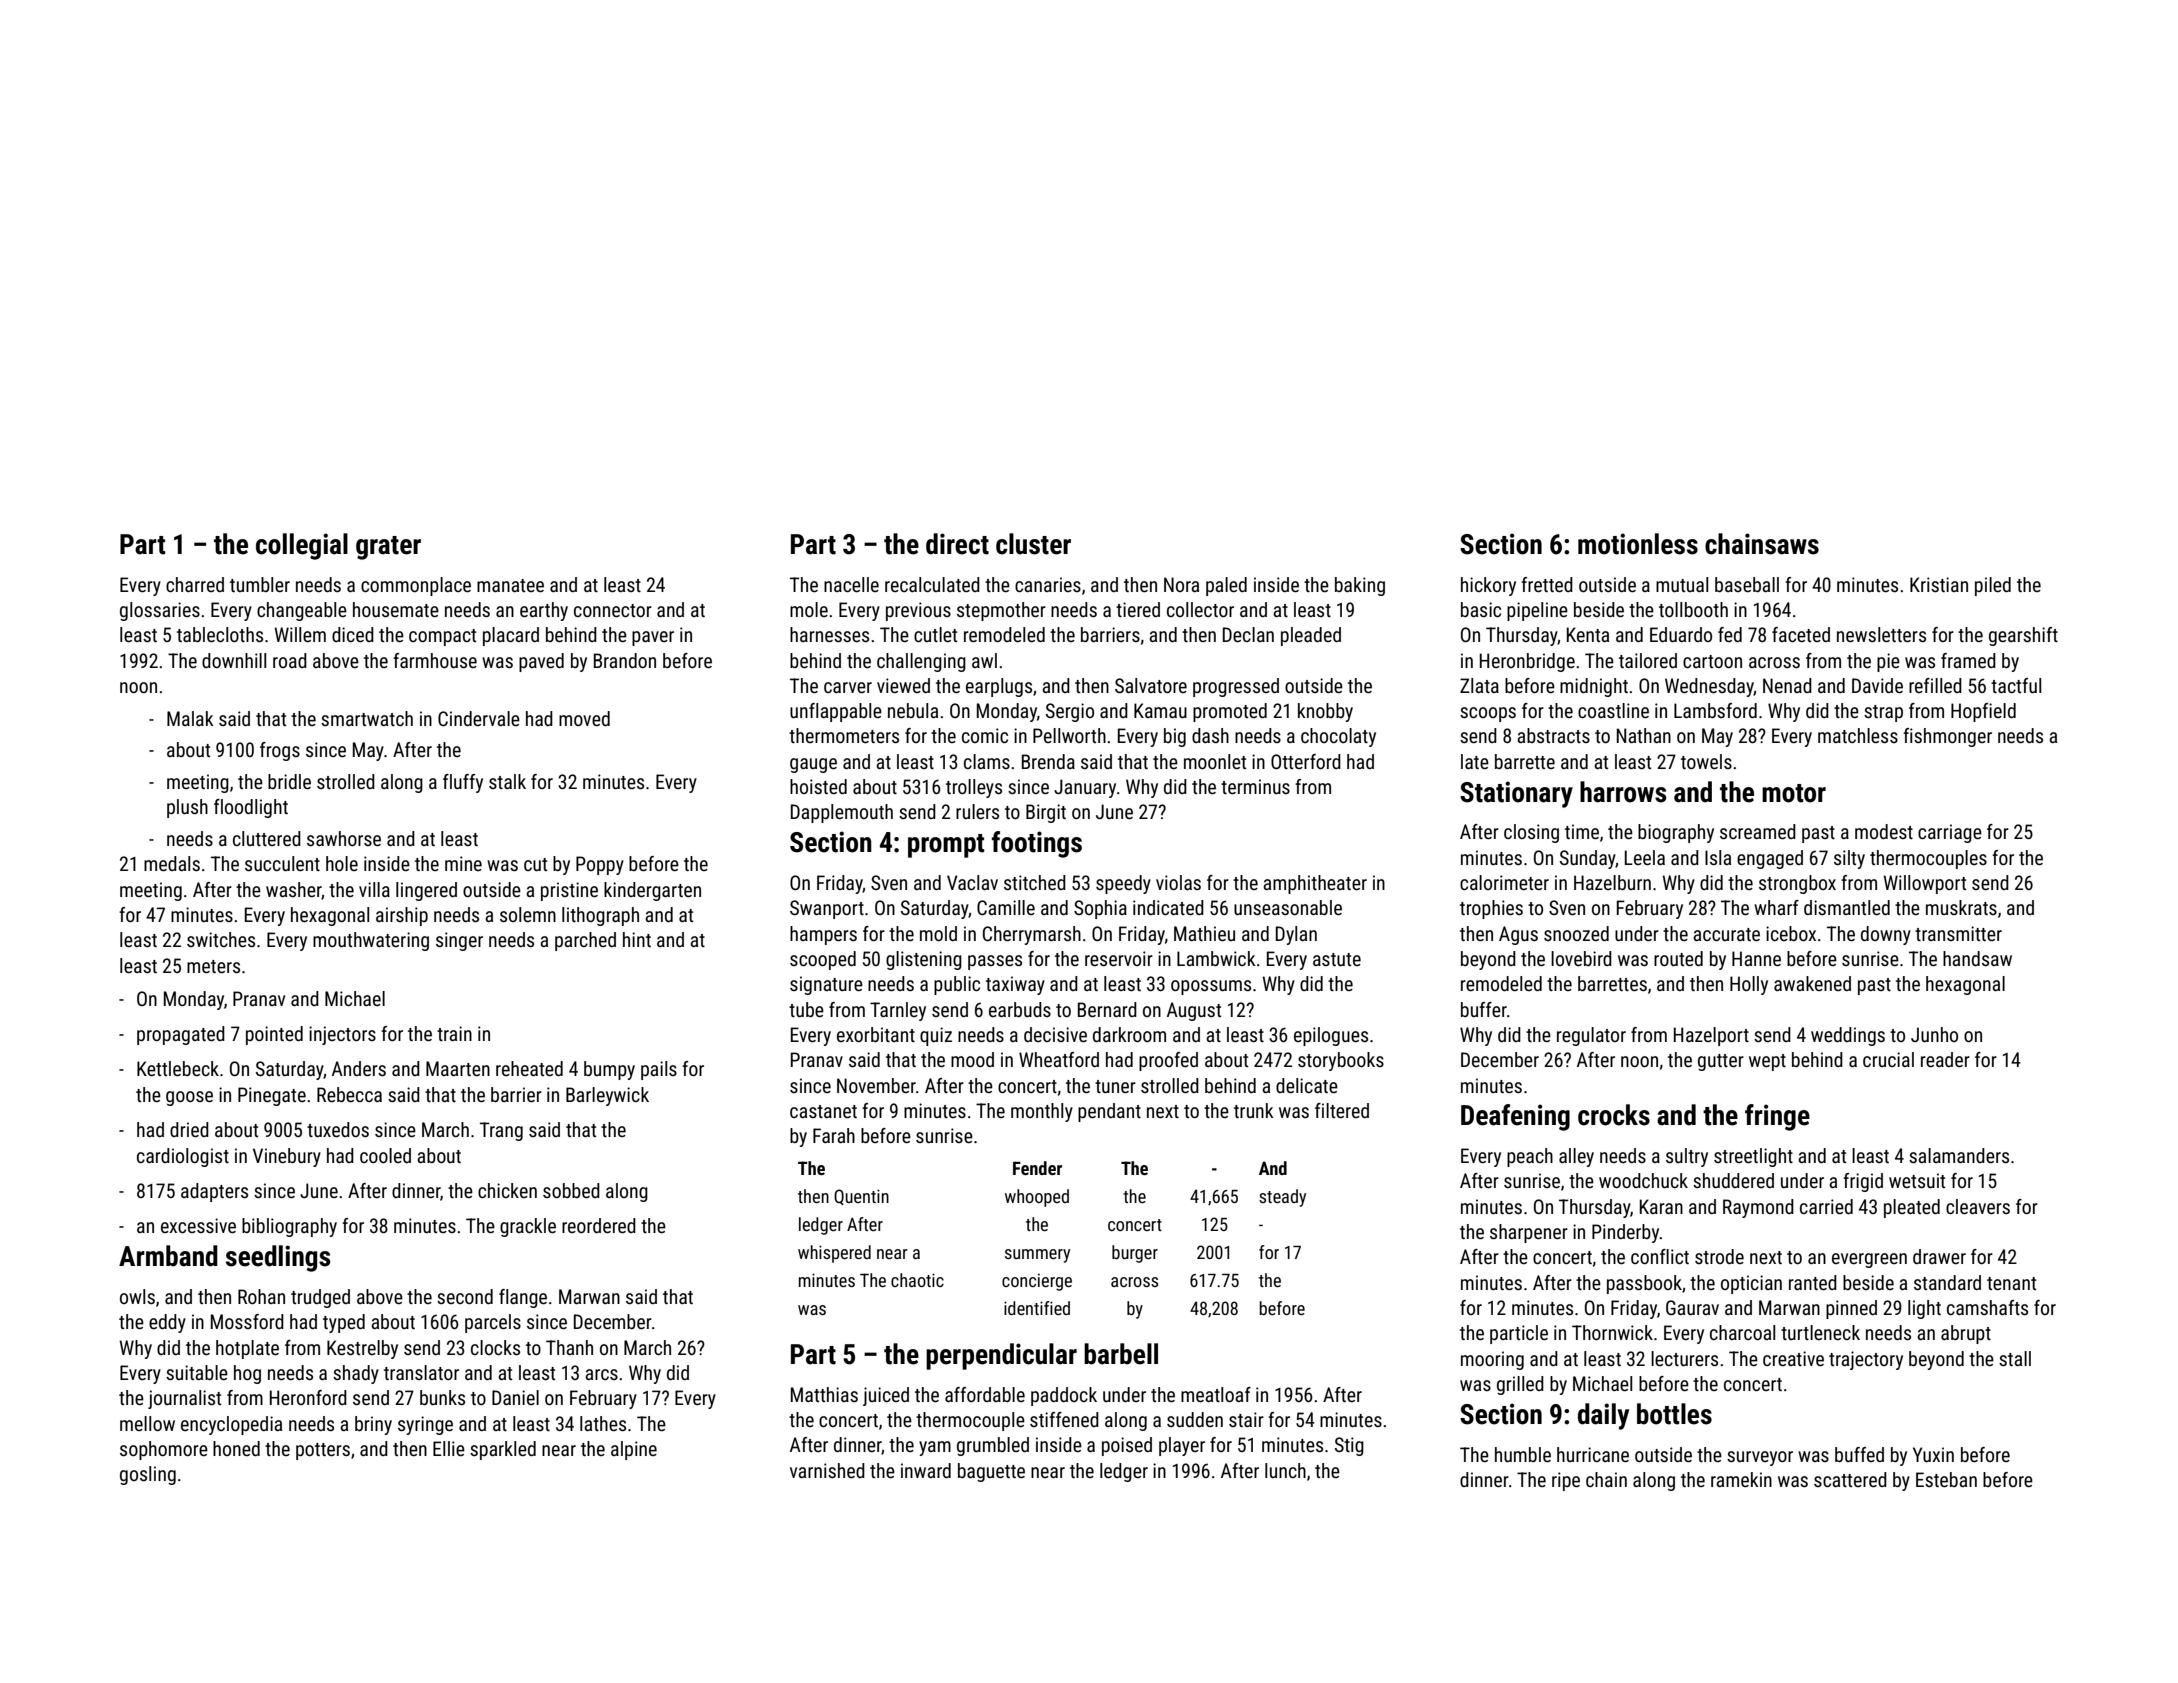  What do you see at coordinates (1254, 1110) in the screenshot?
I see `trunk` at bounding box center [1254, 1110].
